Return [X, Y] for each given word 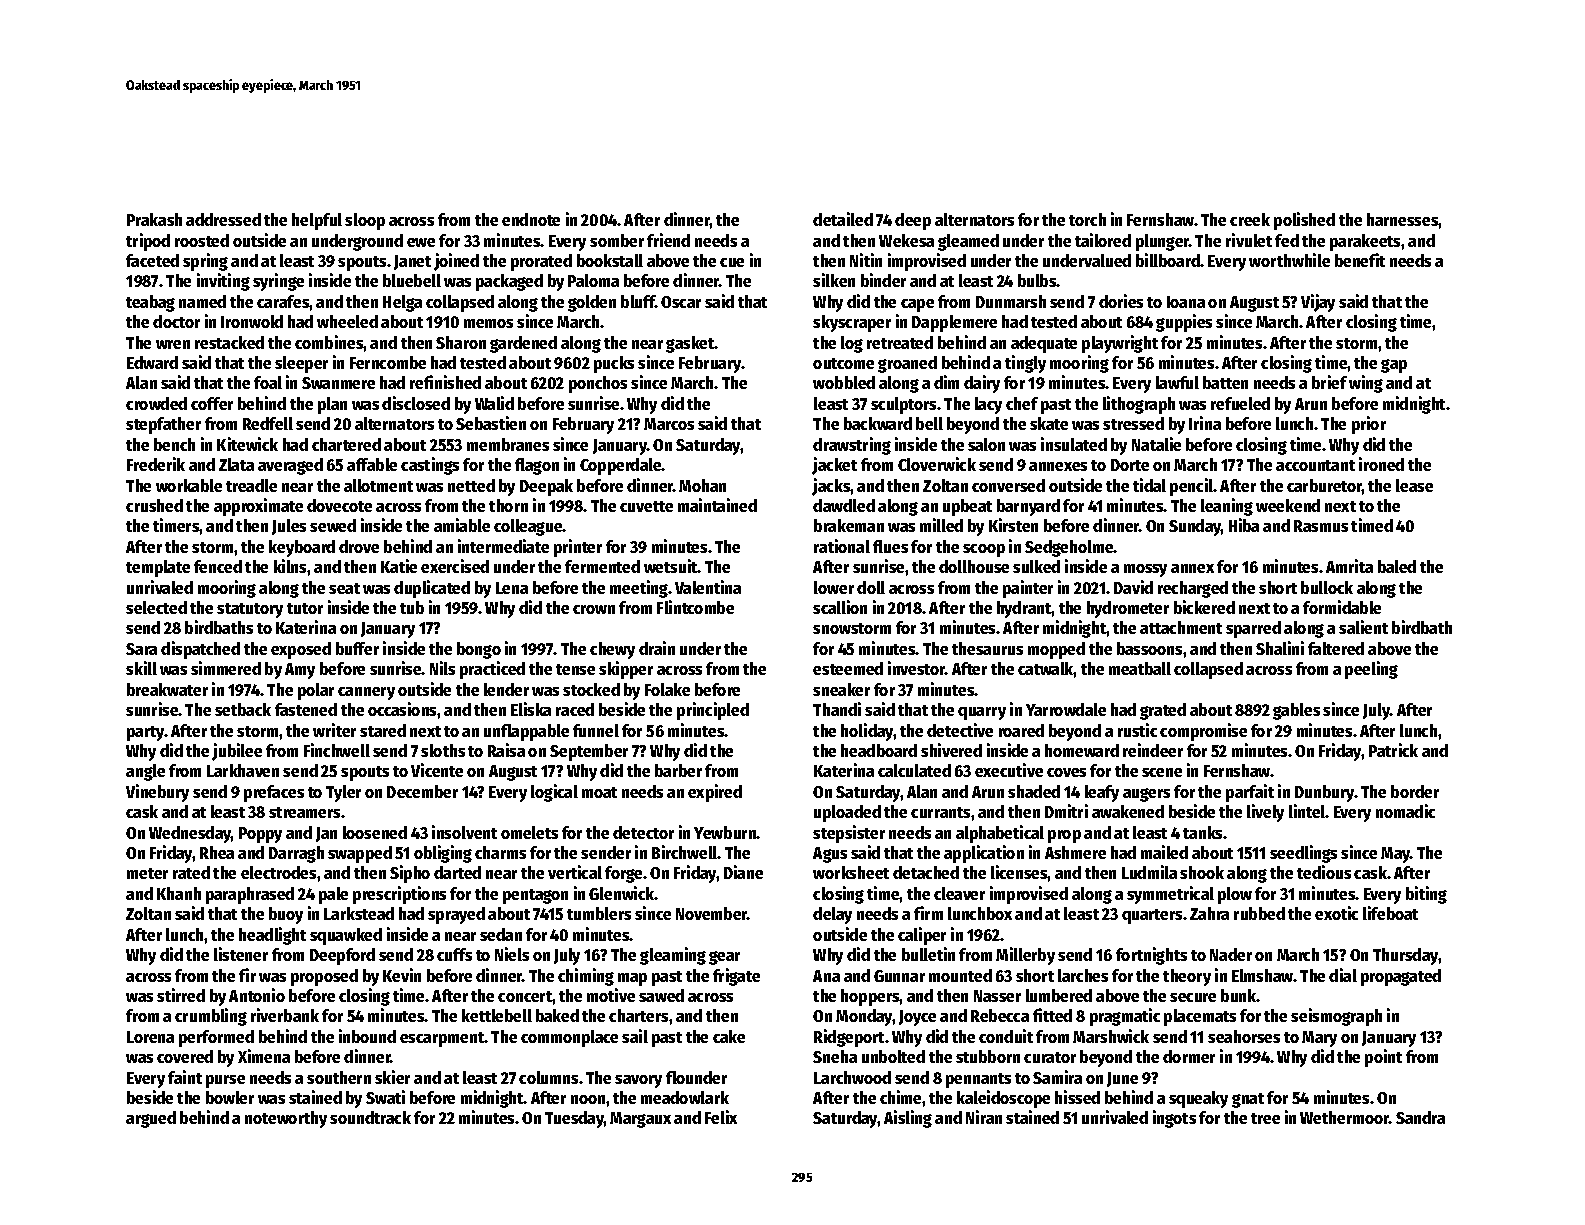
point [1383, 1058]
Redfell [268, 423]
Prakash [154, 219]
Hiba [1244, 525]
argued [151, 1119]
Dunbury [1325, 793]
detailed [843, 219]
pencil [1192, 487]
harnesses [1403, 219]
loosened [375, 832]
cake [729, 1036]
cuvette [646, 506]
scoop [984, 550]
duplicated [432, 589]
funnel [596, 730]
